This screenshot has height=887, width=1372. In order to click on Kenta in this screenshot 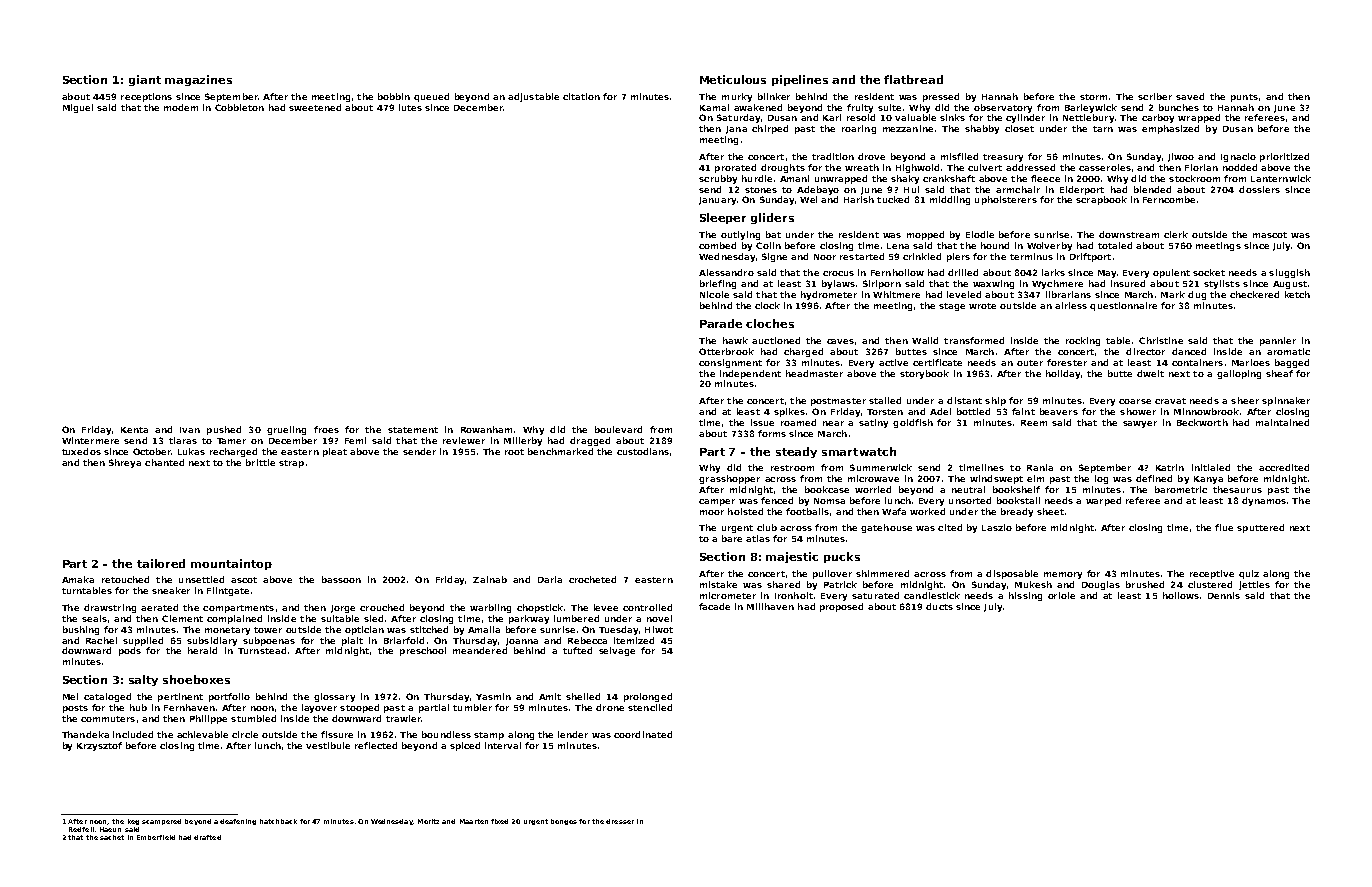, I will do `click(134, 430)`.
